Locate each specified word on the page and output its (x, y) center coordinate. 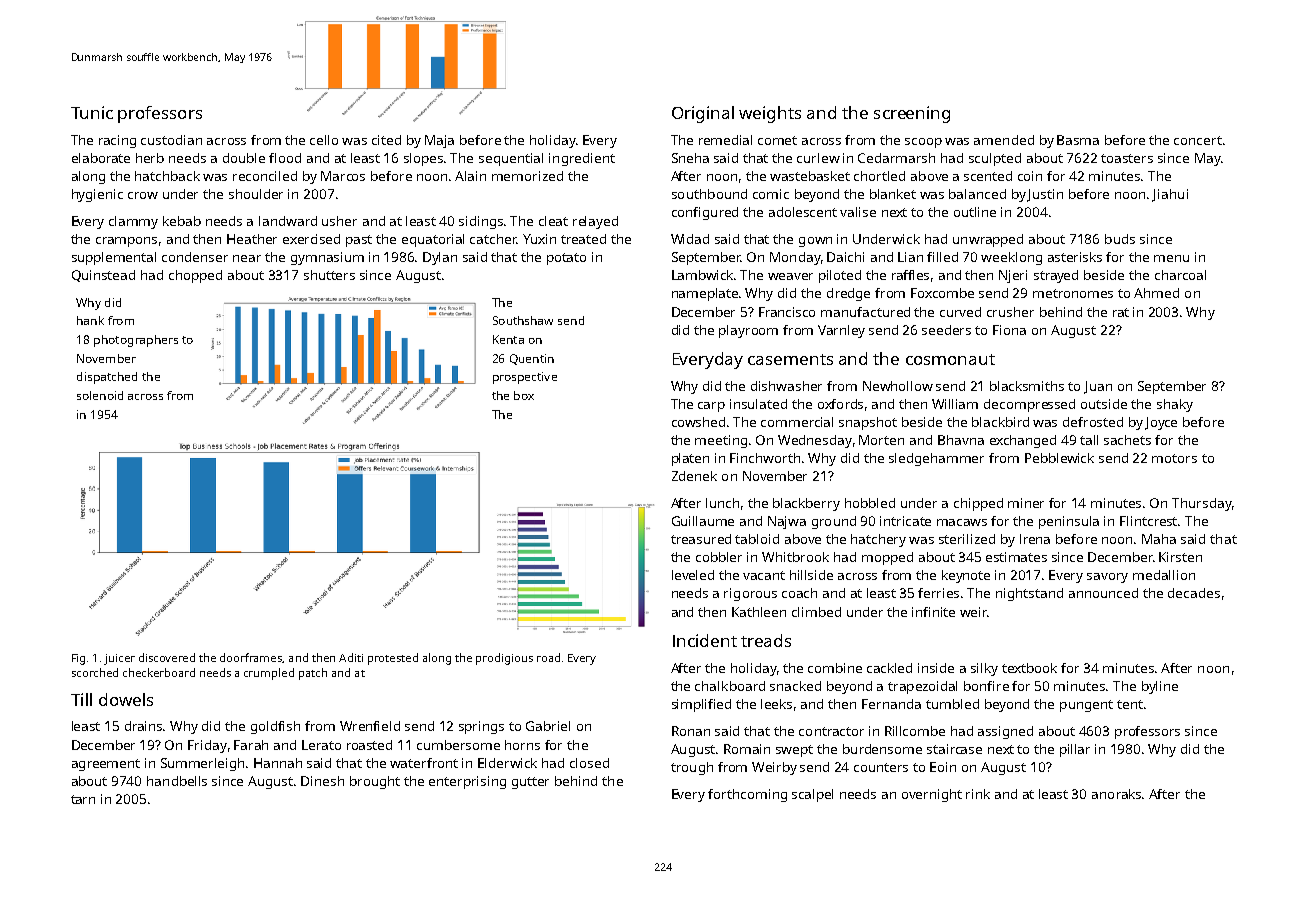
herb (150, 158)
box (524, 395)
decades (1194, 593)
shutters (329, 275)
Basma (1078, 140)
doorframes (251, 657)
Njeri (1013, 276)
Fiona (1009, 330)
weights (770, 114)
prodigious (504, 659)
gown (815, 242)
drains (144, 726)
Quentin (532, 359)
